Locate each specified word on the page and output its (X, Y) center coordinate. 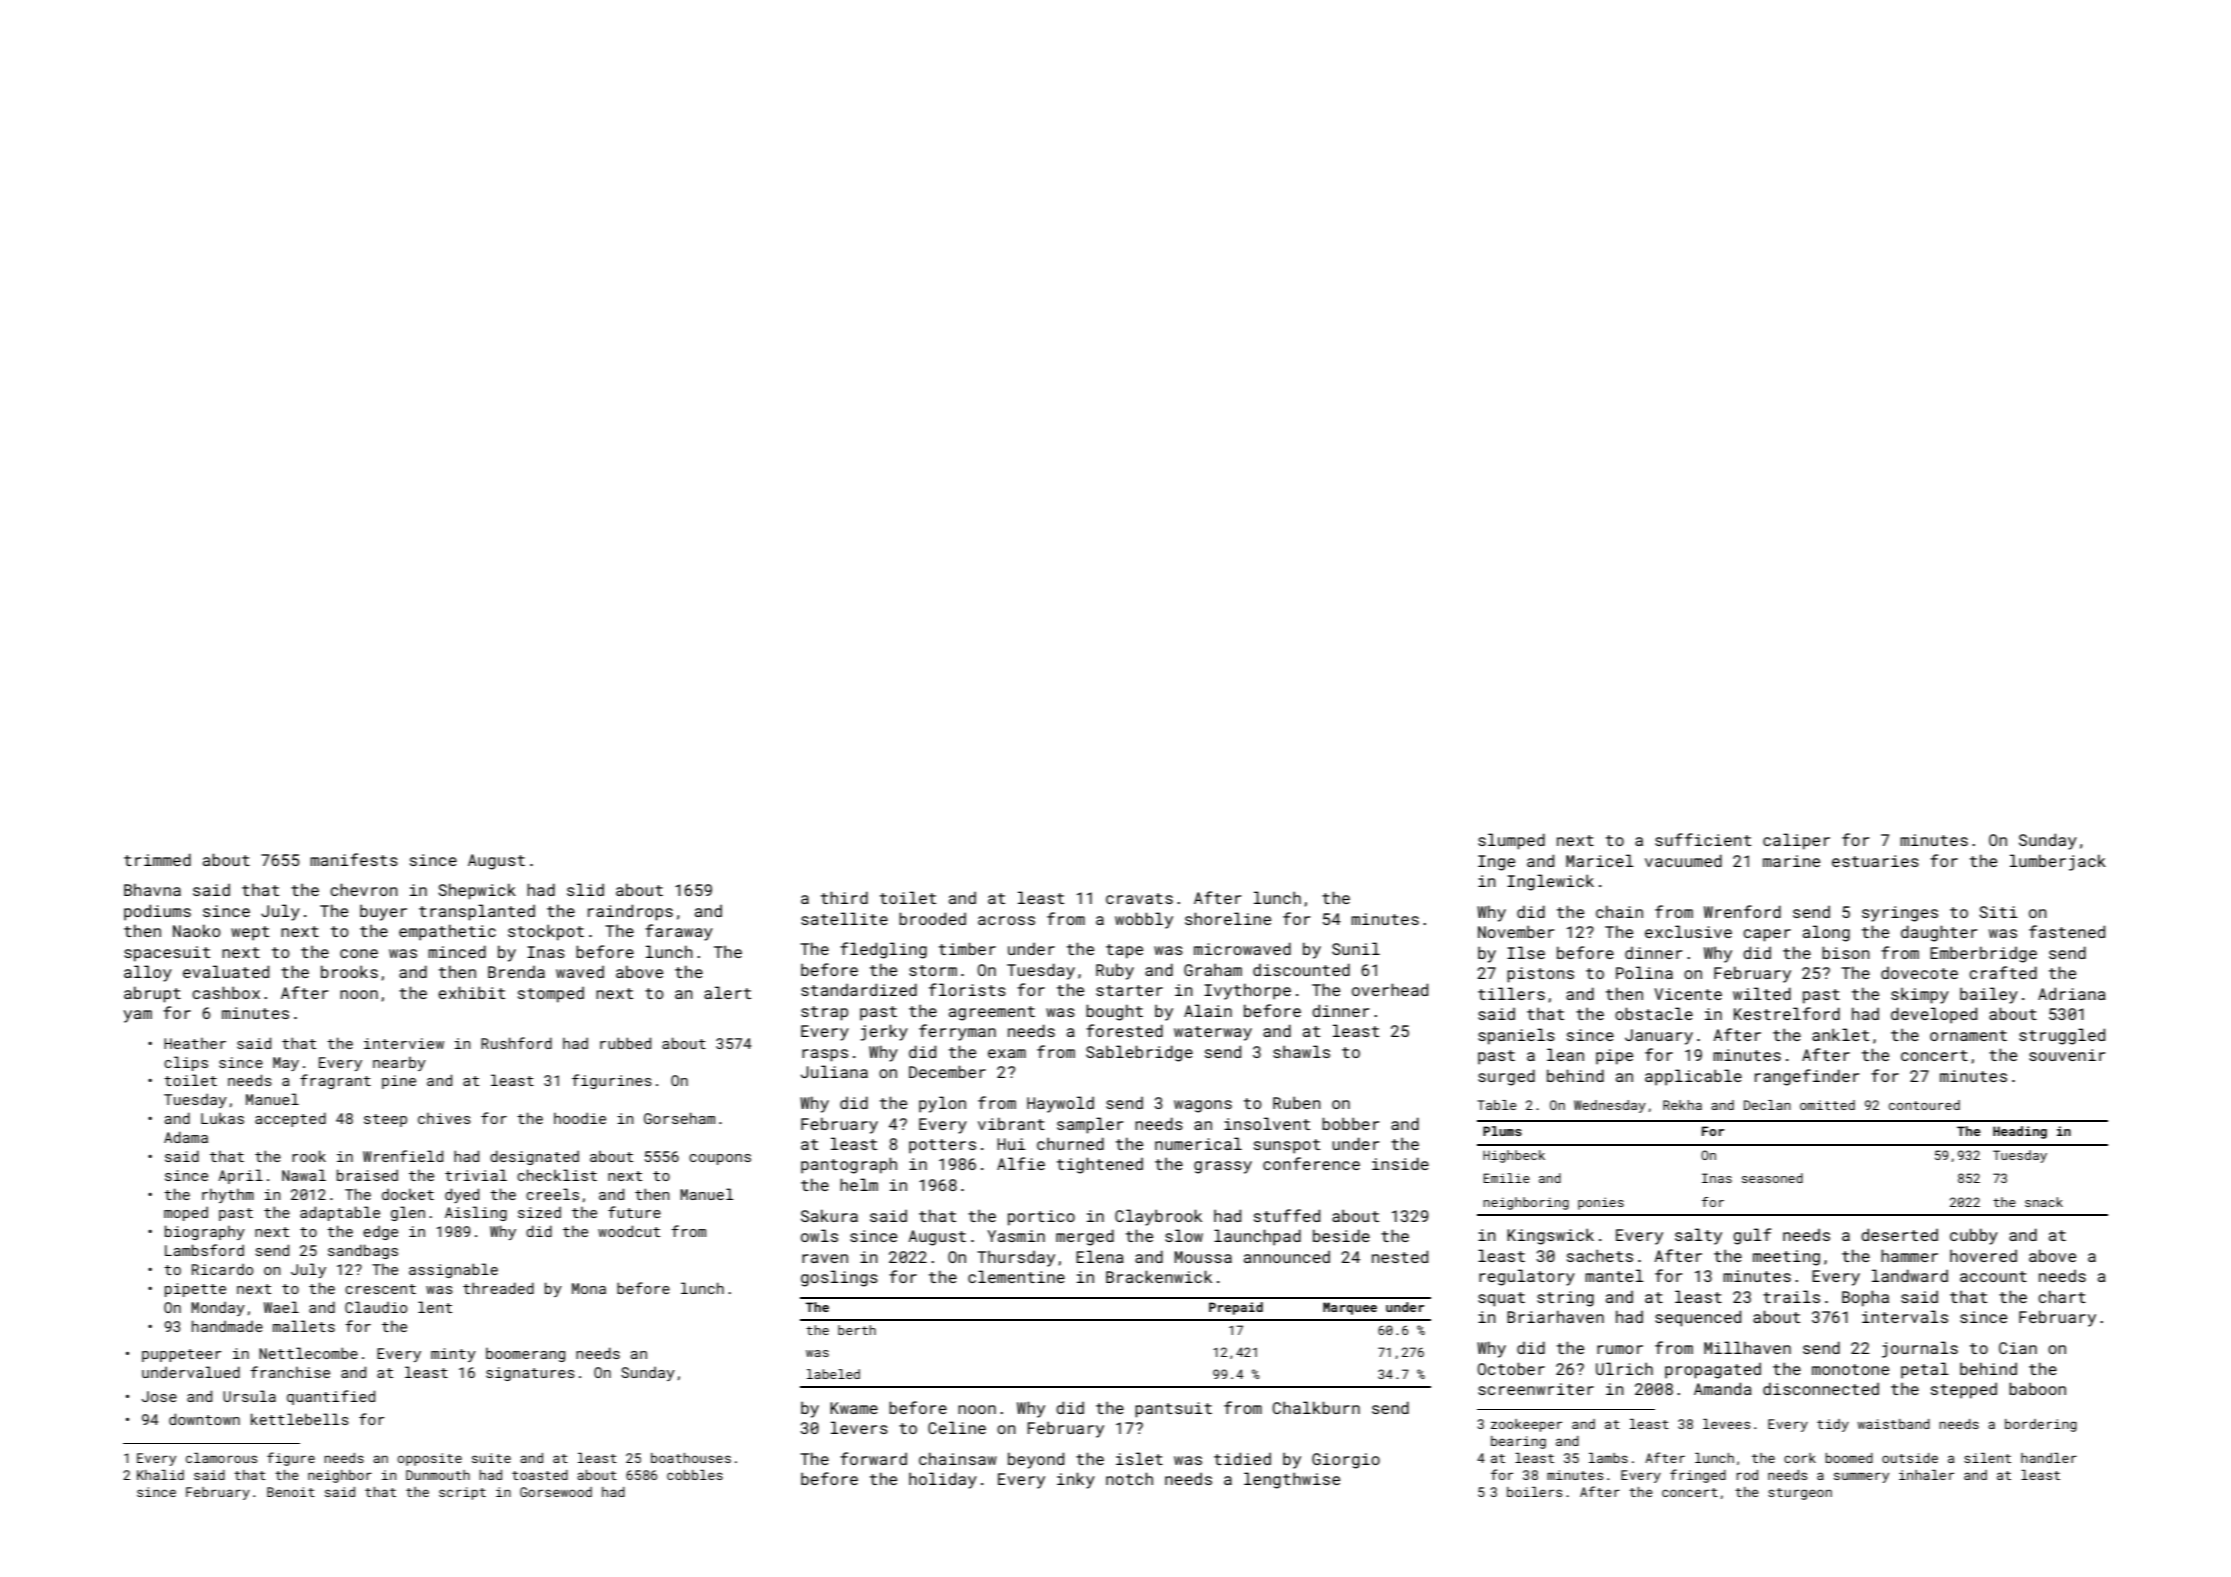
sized (539, 1212)
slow (1184, 1235)
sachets (1600, 1255)
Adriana (2072, 993)
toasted (540, 1475)
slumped (1511, 841)
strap (824, 1013)
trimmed (157, 859)
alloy (148, 973)
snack (2044, 1202)
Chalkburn (1316, 1407)
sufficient (1703, 839)
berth (857, 1330)
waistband (1893, 1424)
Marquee (1350, 1308)
